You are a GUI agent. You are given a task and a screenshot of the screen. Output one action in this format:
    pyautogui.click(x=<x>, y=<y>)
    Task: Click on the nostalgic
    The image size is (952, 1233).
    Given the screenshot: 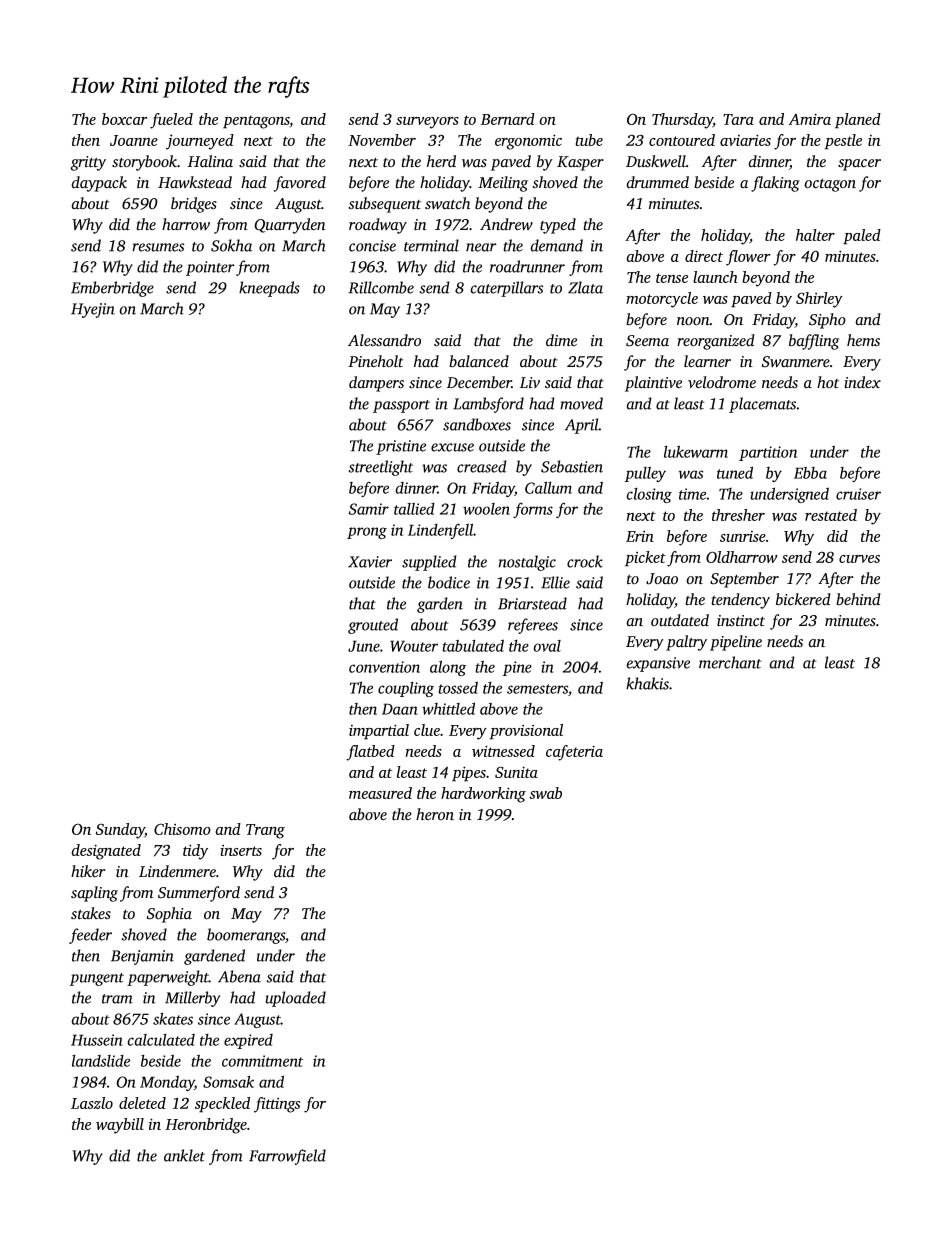 What is the action you would take?
    pyautogui.click(x=527, y=563)
